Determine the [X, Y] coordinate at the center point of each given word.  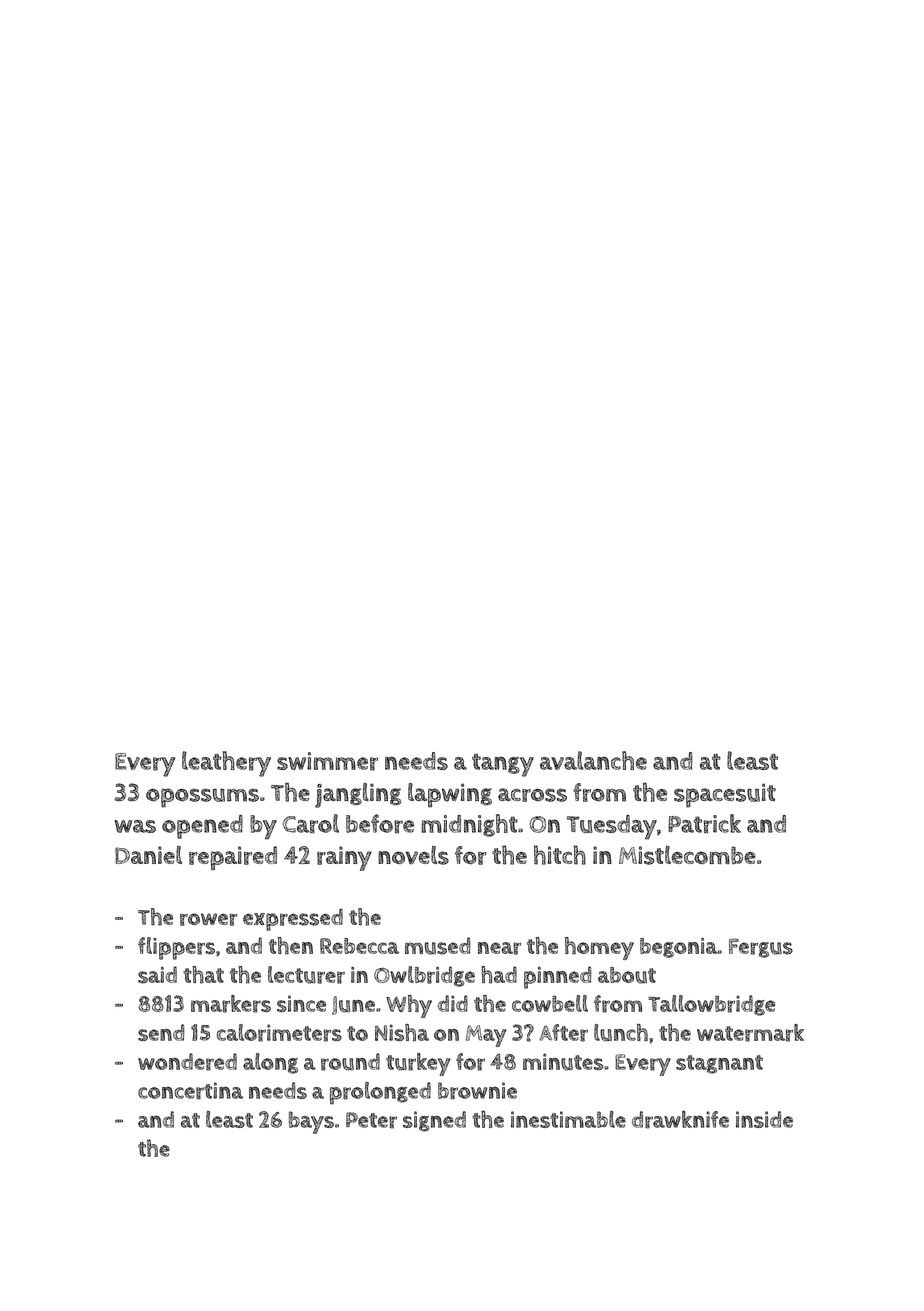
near [499, 948]
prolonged [380, 1093]
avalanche [593, 760]
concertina [190, 1091]
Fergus [761, 948]
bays [311, 1122]
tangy [503, 765]
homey [599, 948]
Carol [310, 824]
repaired [233, 858]
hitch [560, 855]
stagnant [719, 1064]
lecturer [306, 975]
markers [231, 1004]
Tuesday [612, 827]
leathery [226, 764]
